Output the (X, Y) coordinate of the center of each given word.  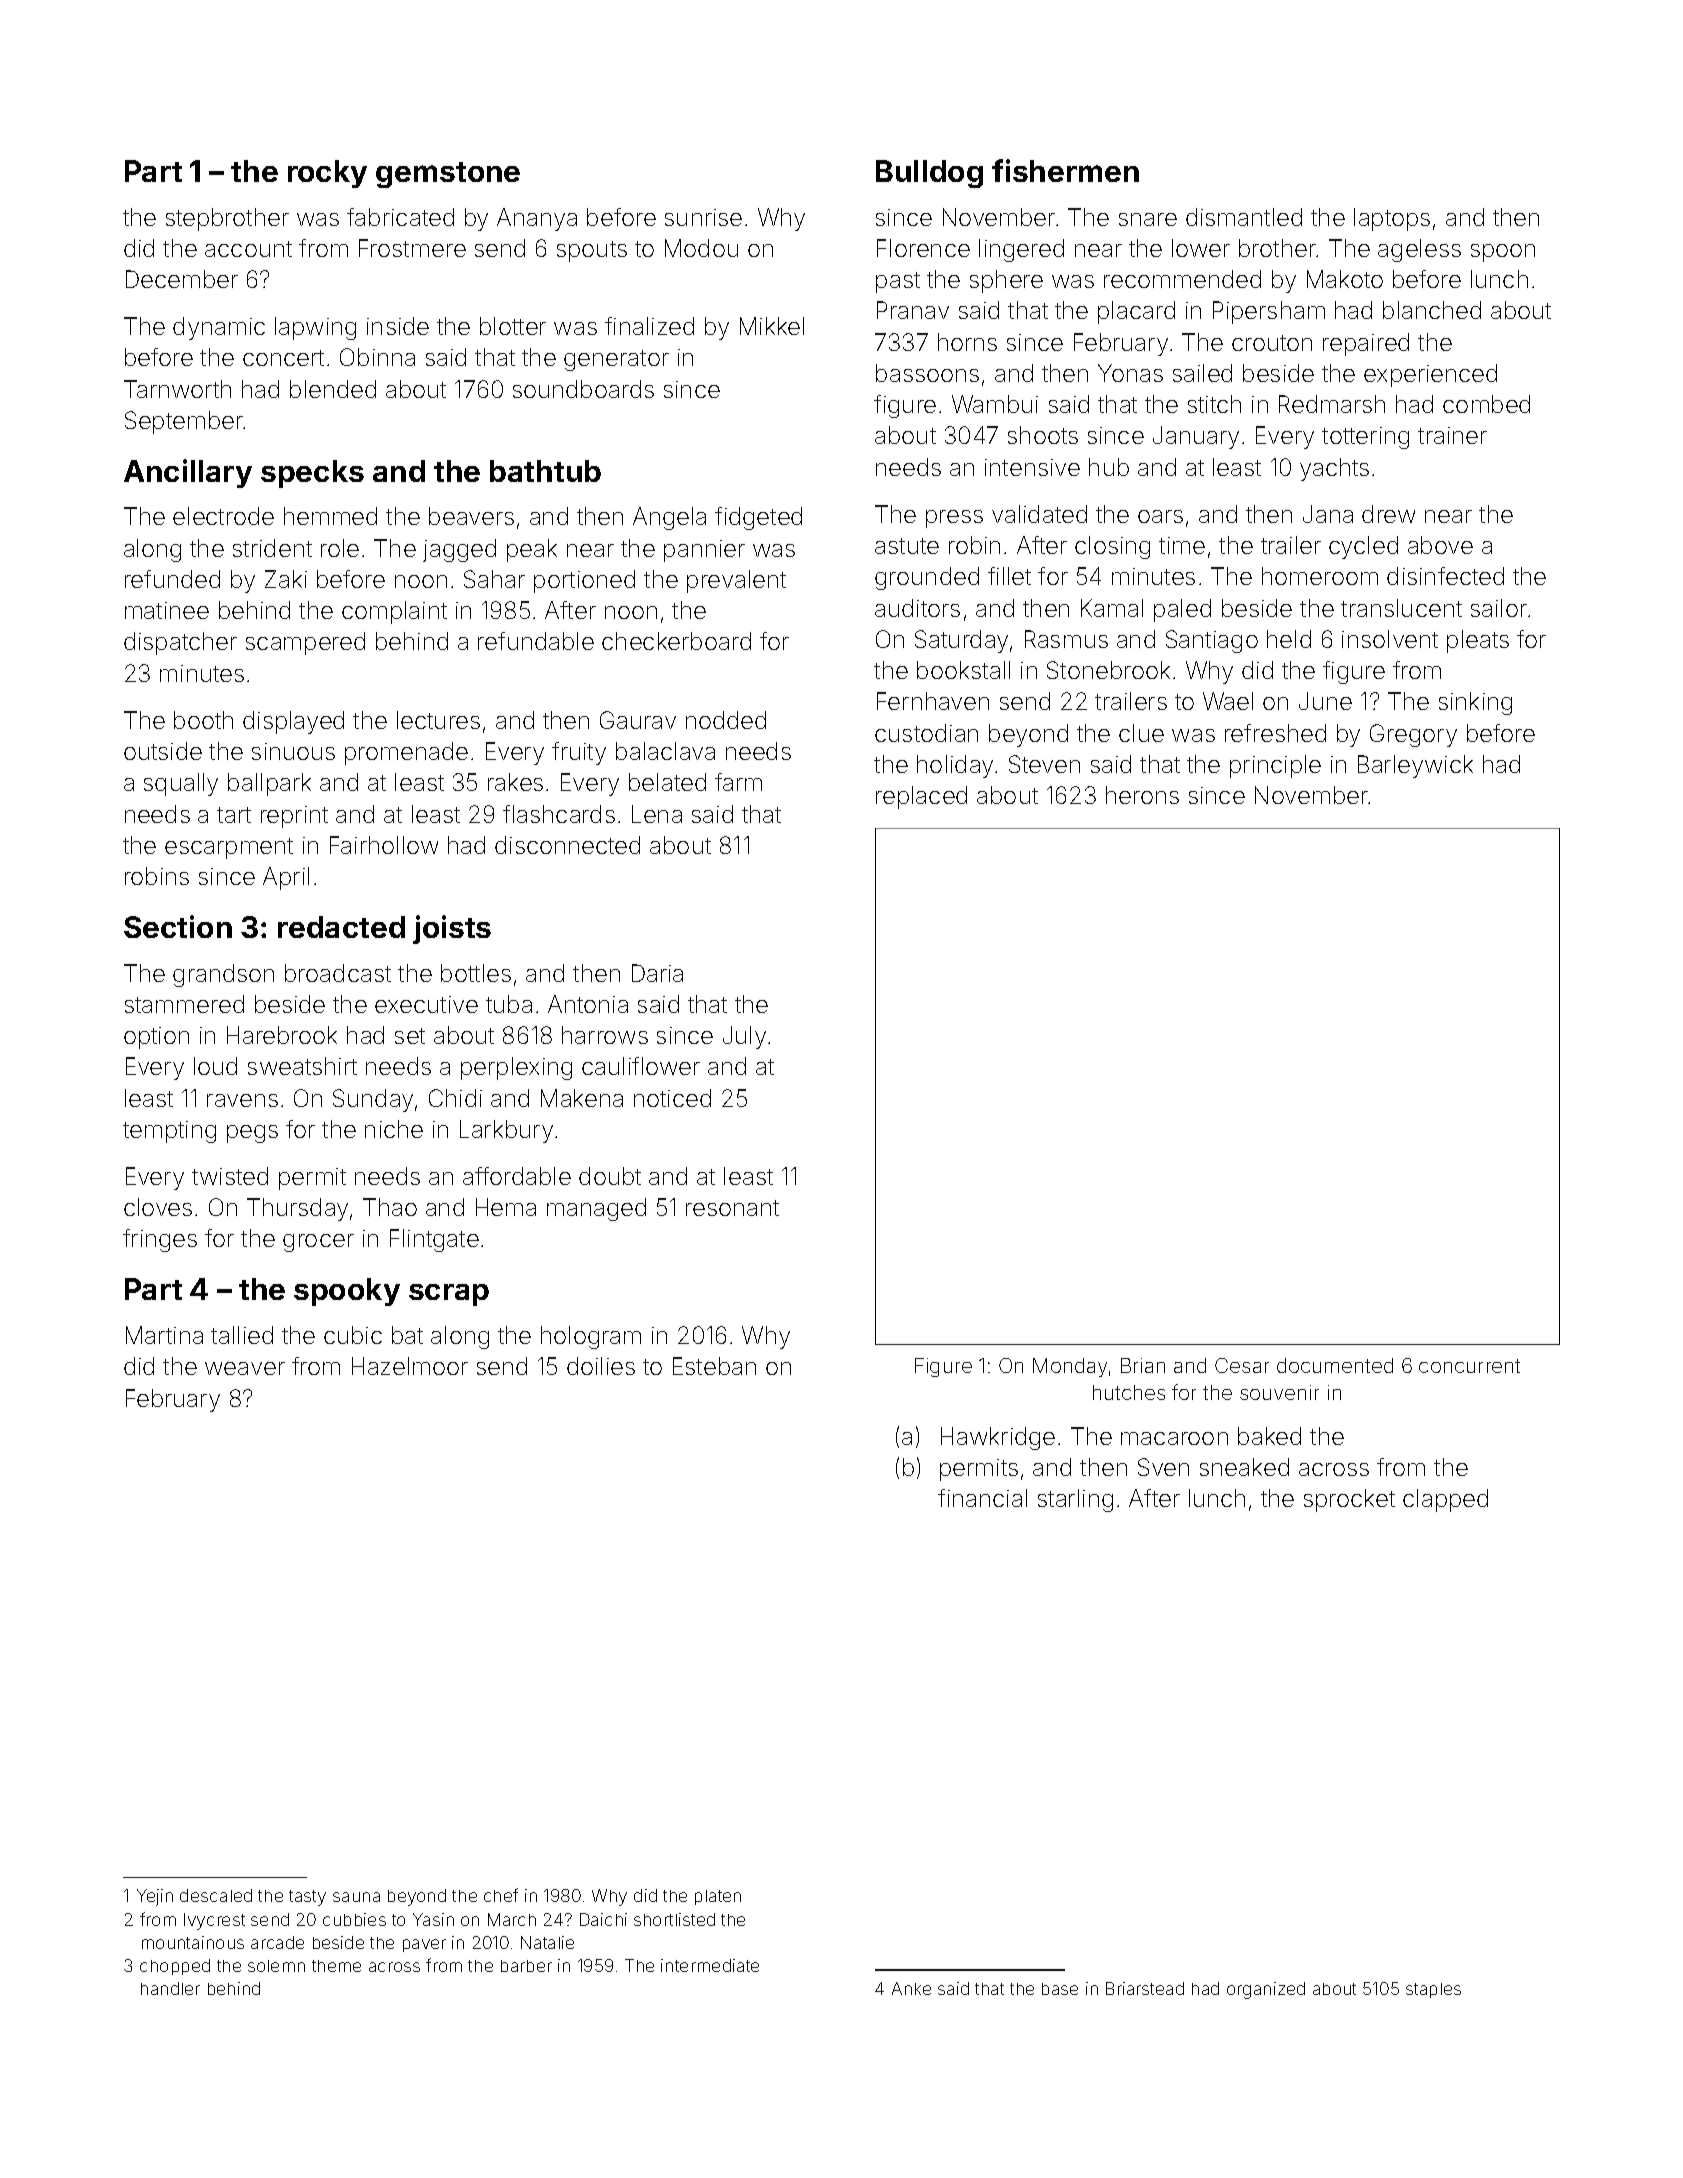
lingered (1021, 250)
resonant (732, 1208)
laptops (1392, 219)
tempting (169, 1132)
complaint (394, 612)
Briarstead (1145, 1988)
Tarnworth (177, 389)
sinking (1475, 703)
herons (1142, 795)
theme (336, 1966)
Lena (657, 814)
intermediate (710, 1965)
